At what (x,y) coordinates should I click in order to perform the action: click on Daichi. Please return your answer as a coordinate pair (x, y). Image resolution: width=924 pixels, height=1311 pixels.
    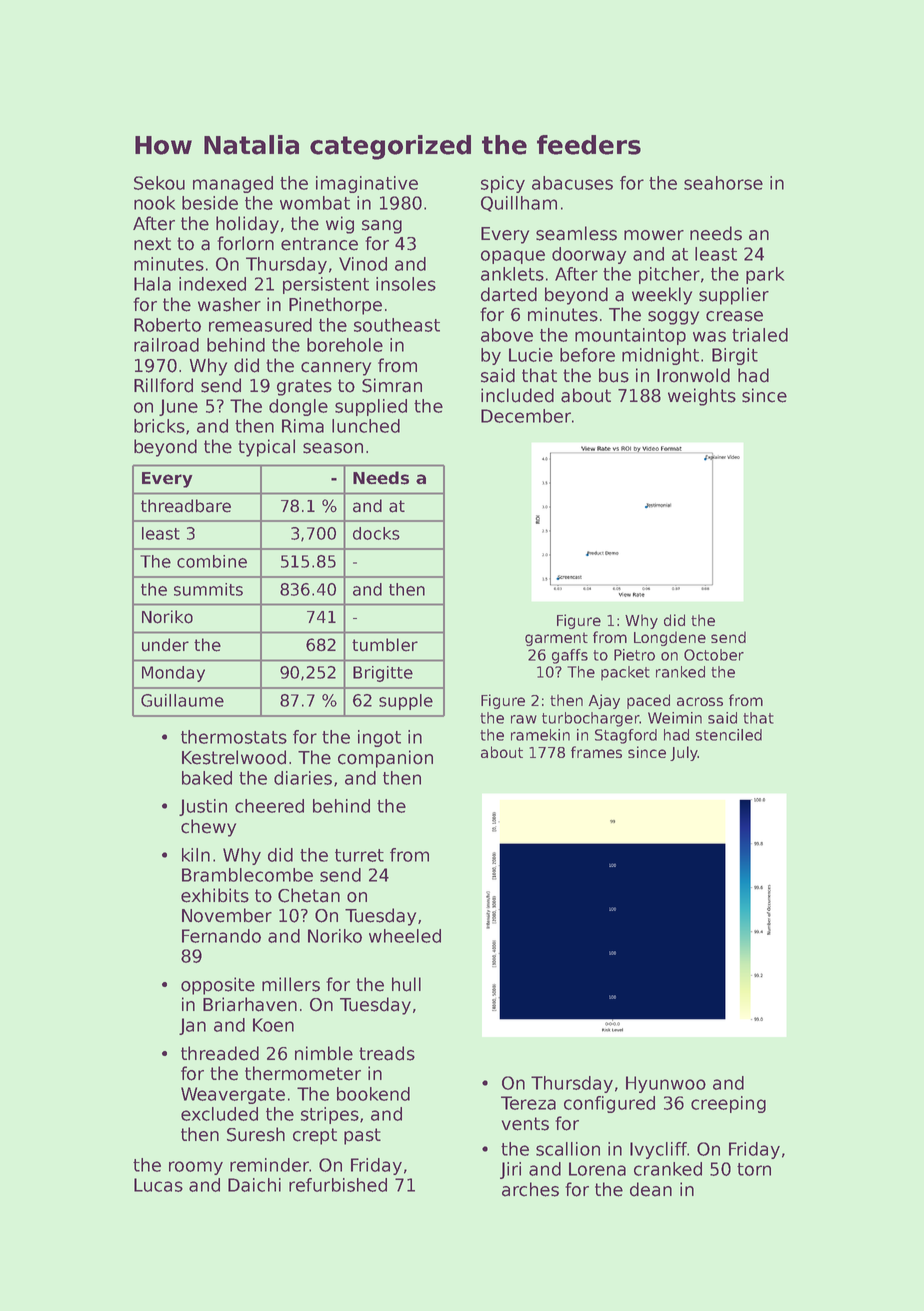
    Looking at the image, I should click on (254, 1185).
